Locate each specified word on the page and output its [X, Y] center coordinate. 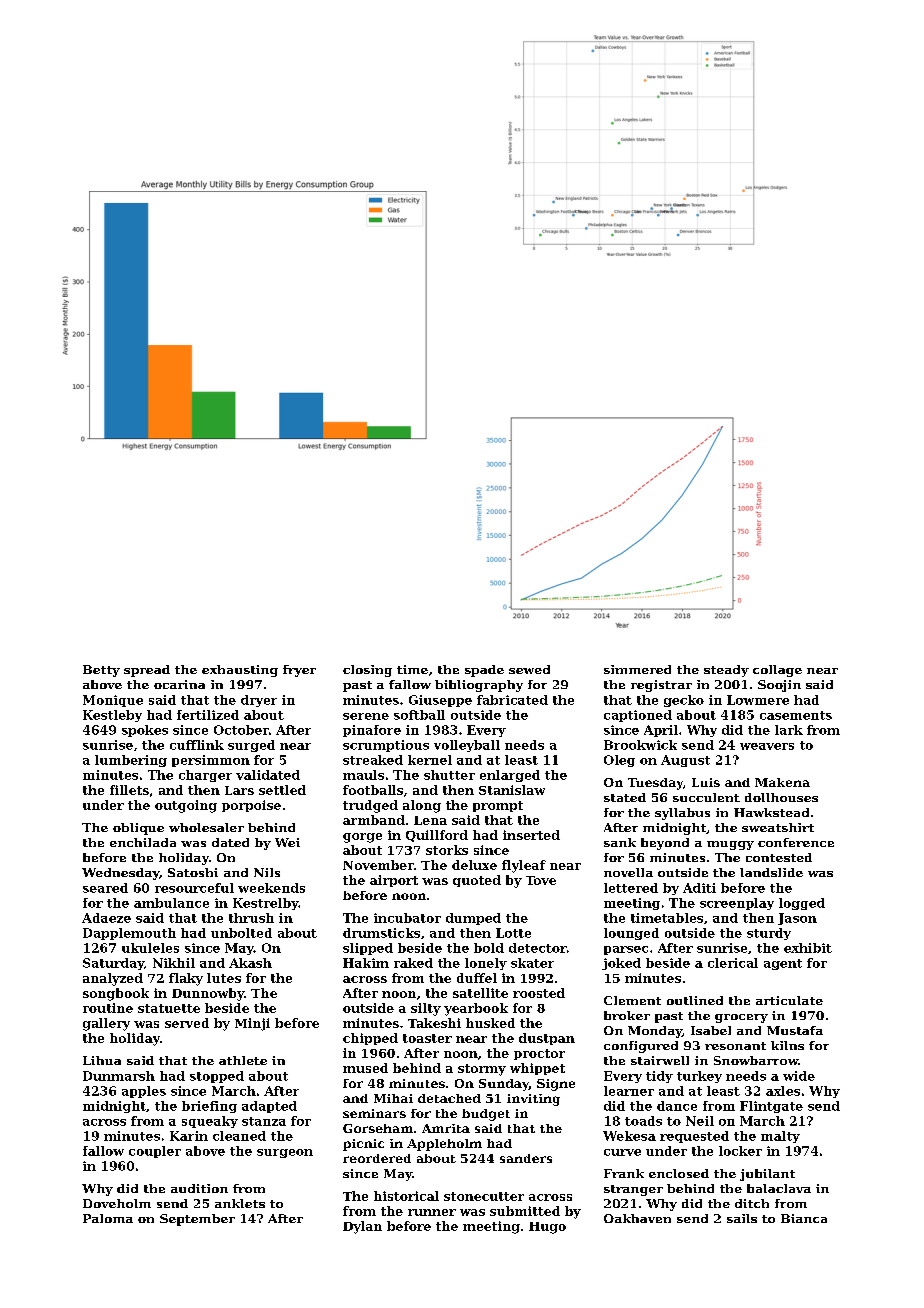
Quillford [437, 836]
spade [484, 671]
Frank [624, 1173]
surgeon [285, 1153]
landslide [771, 872]
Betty [101, 671]
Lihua [102, 1060]
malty [780, 1137]
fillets [129, 790]
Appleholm [444, 1145]
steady [726, 671]
